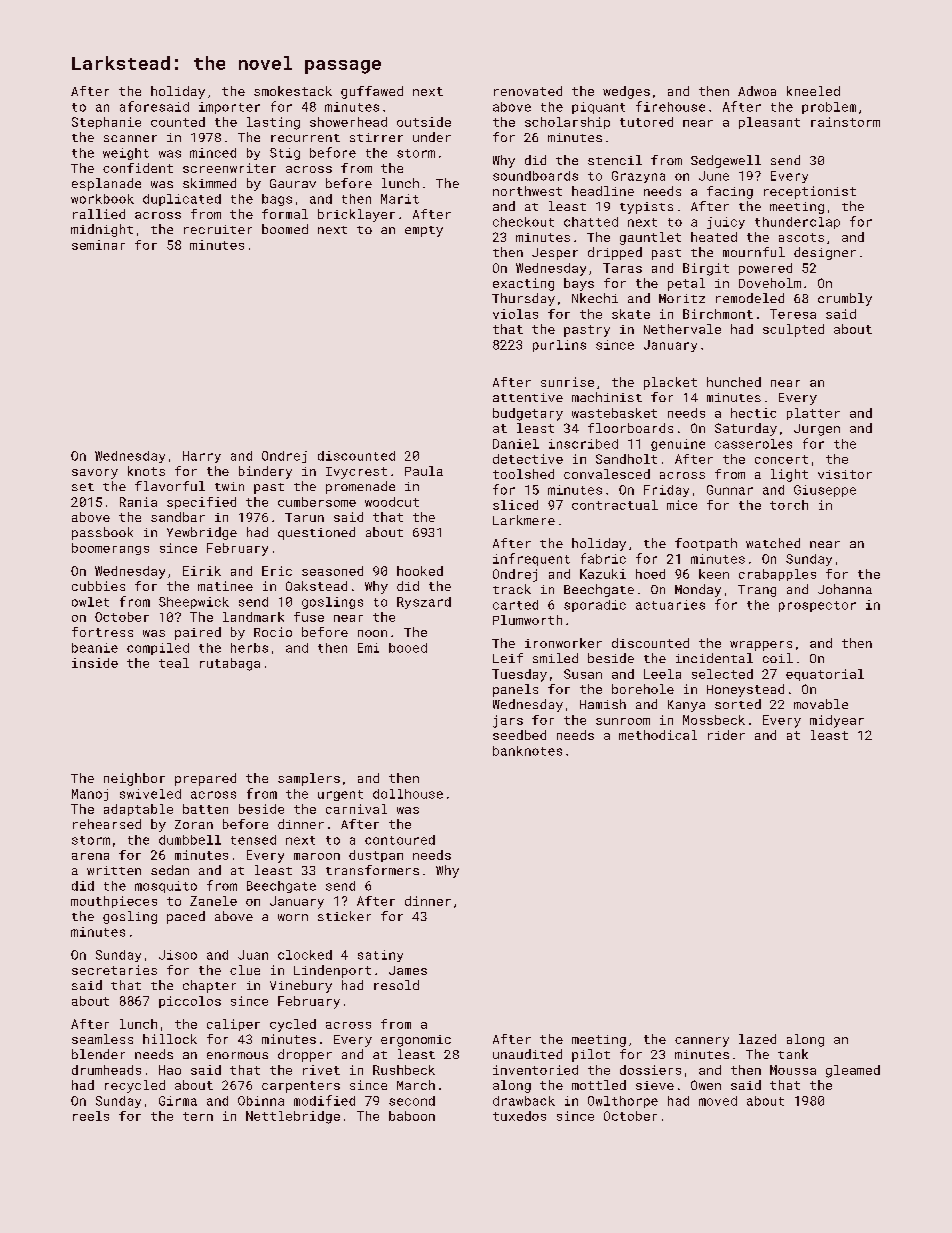 This document has height=1233, width=952. What do you see at coordinates (516, 444) in the document?
I see `Daniel` at bounding box center [516, 444].
